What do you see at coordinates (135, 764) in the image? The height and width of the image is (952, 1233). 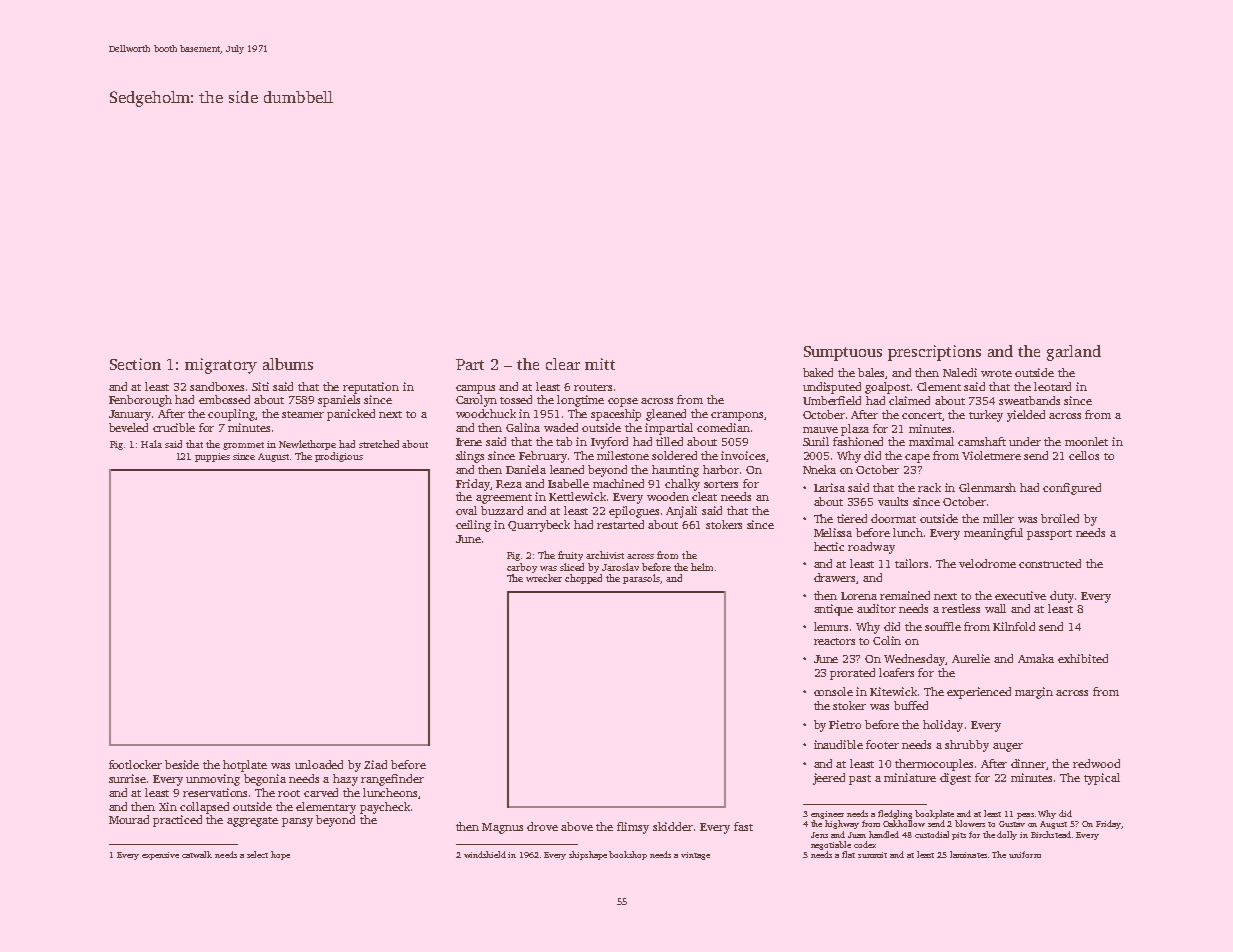 I see `footlocker` at bounding box center [135, 764].
